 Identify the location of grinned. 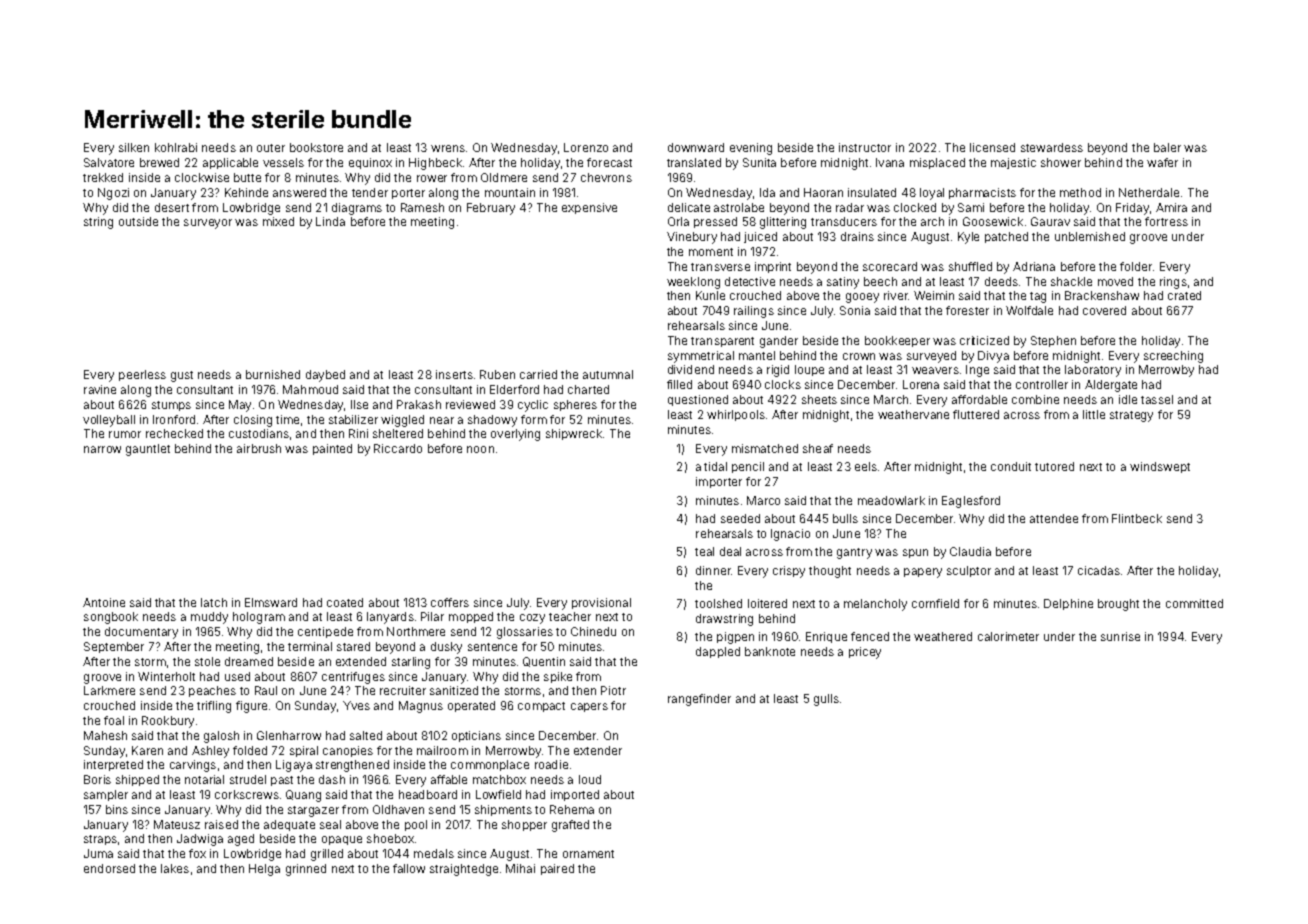
(306, 870).
